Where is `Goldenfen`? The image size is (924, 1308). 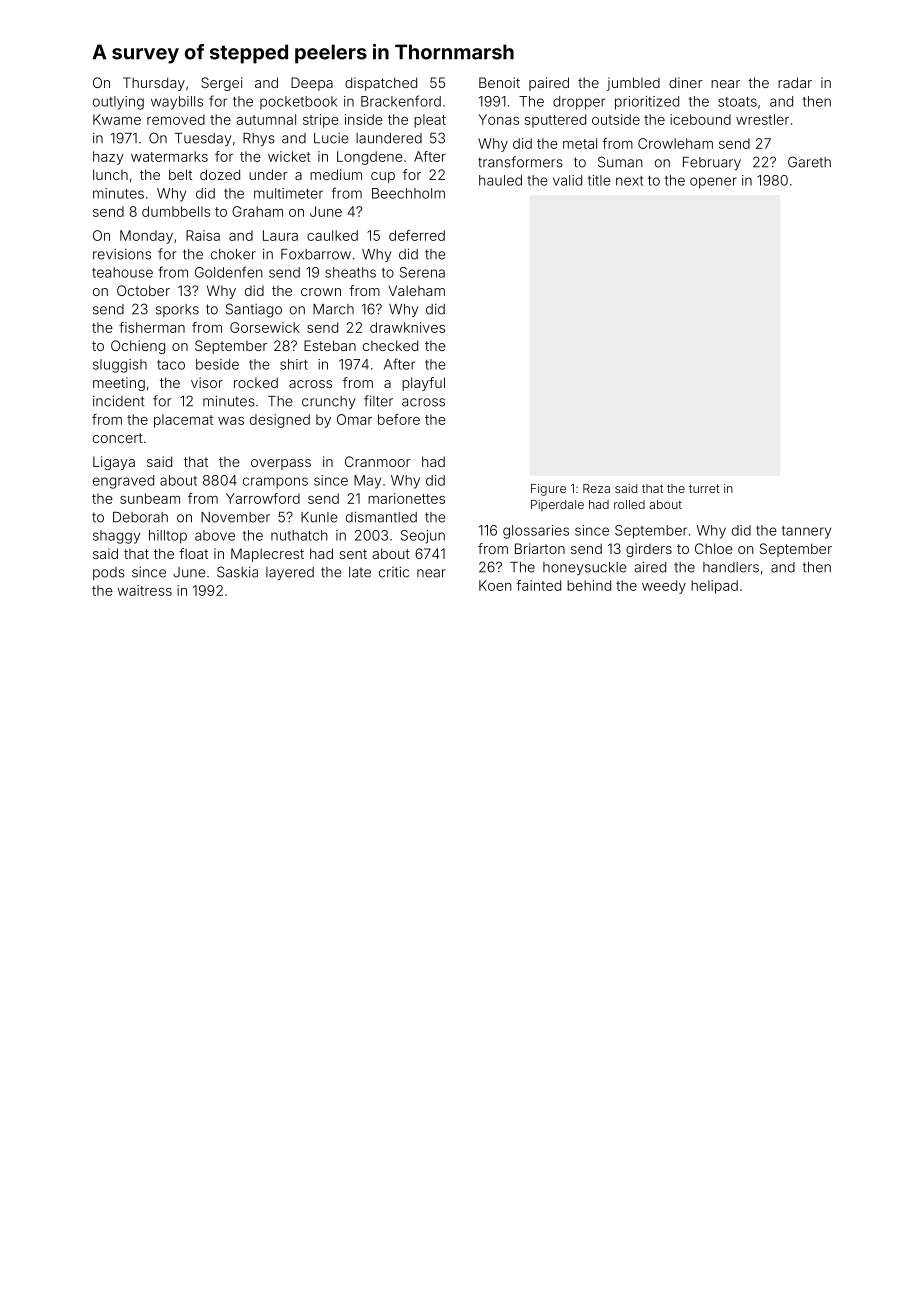
Goldenfen is located at coordinates (229, 272).
